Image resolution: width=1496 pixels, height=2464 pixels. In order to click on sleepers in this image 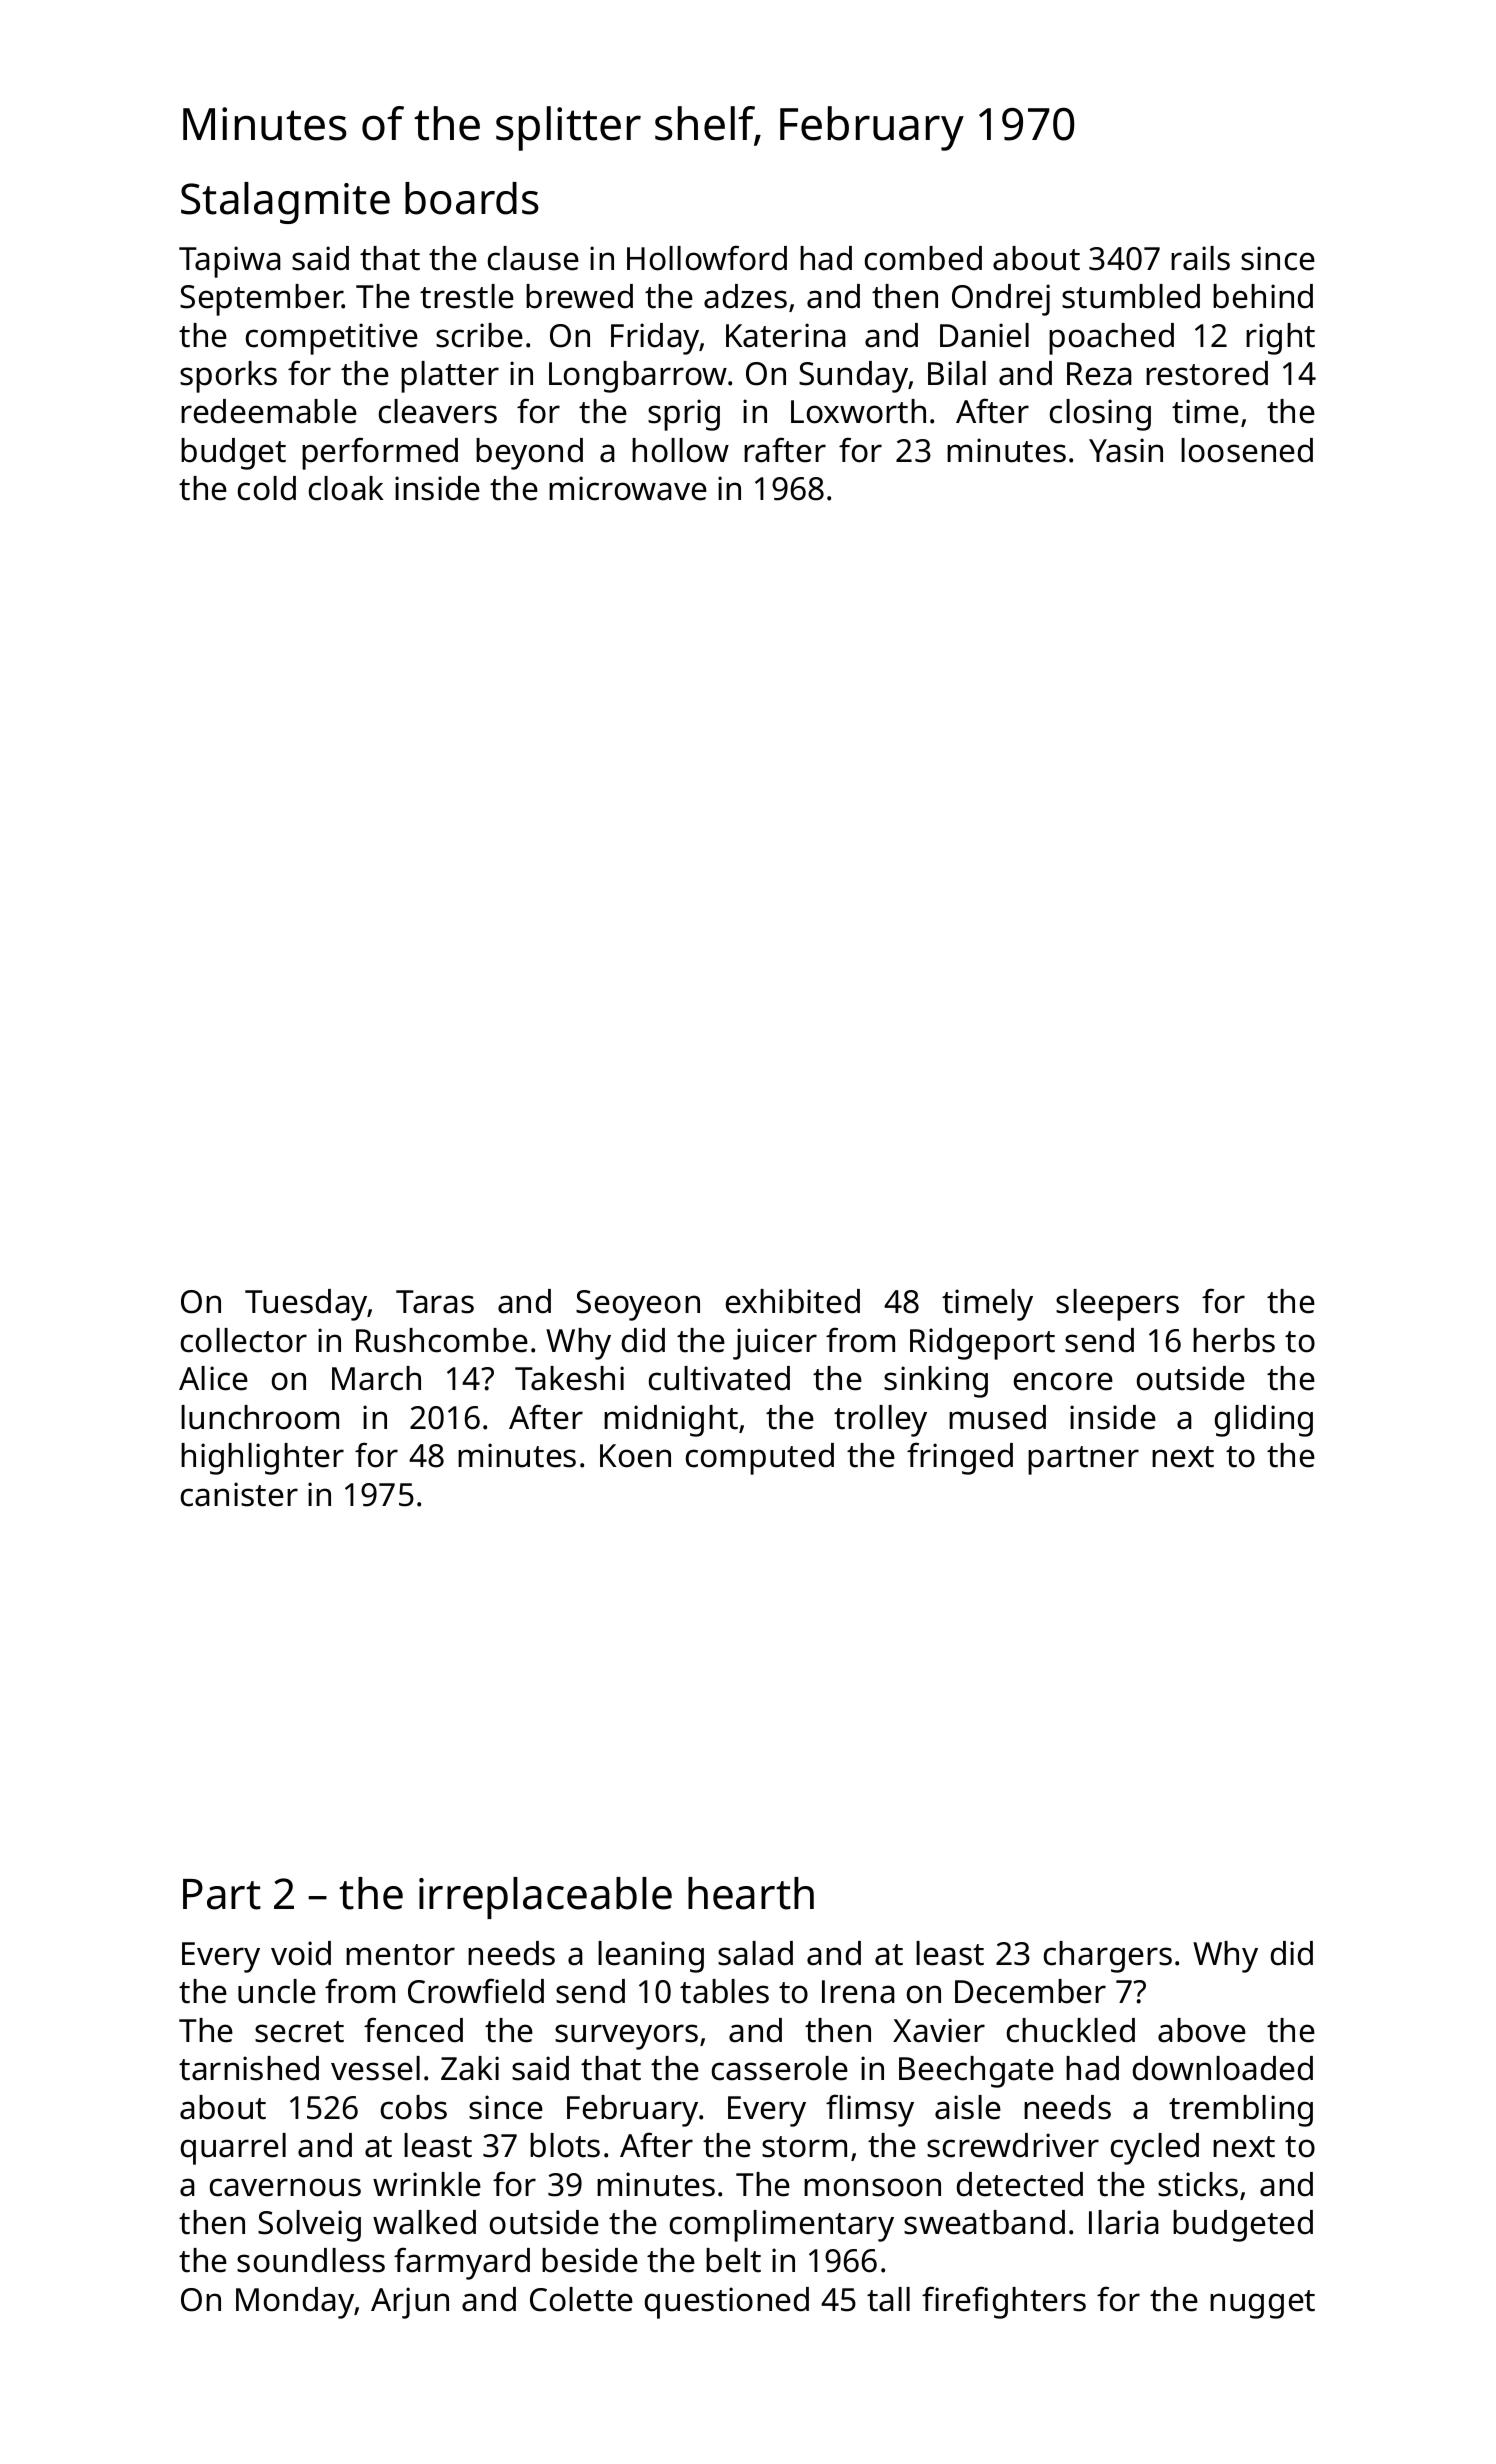, I will do `click(1117, 1305)`.
